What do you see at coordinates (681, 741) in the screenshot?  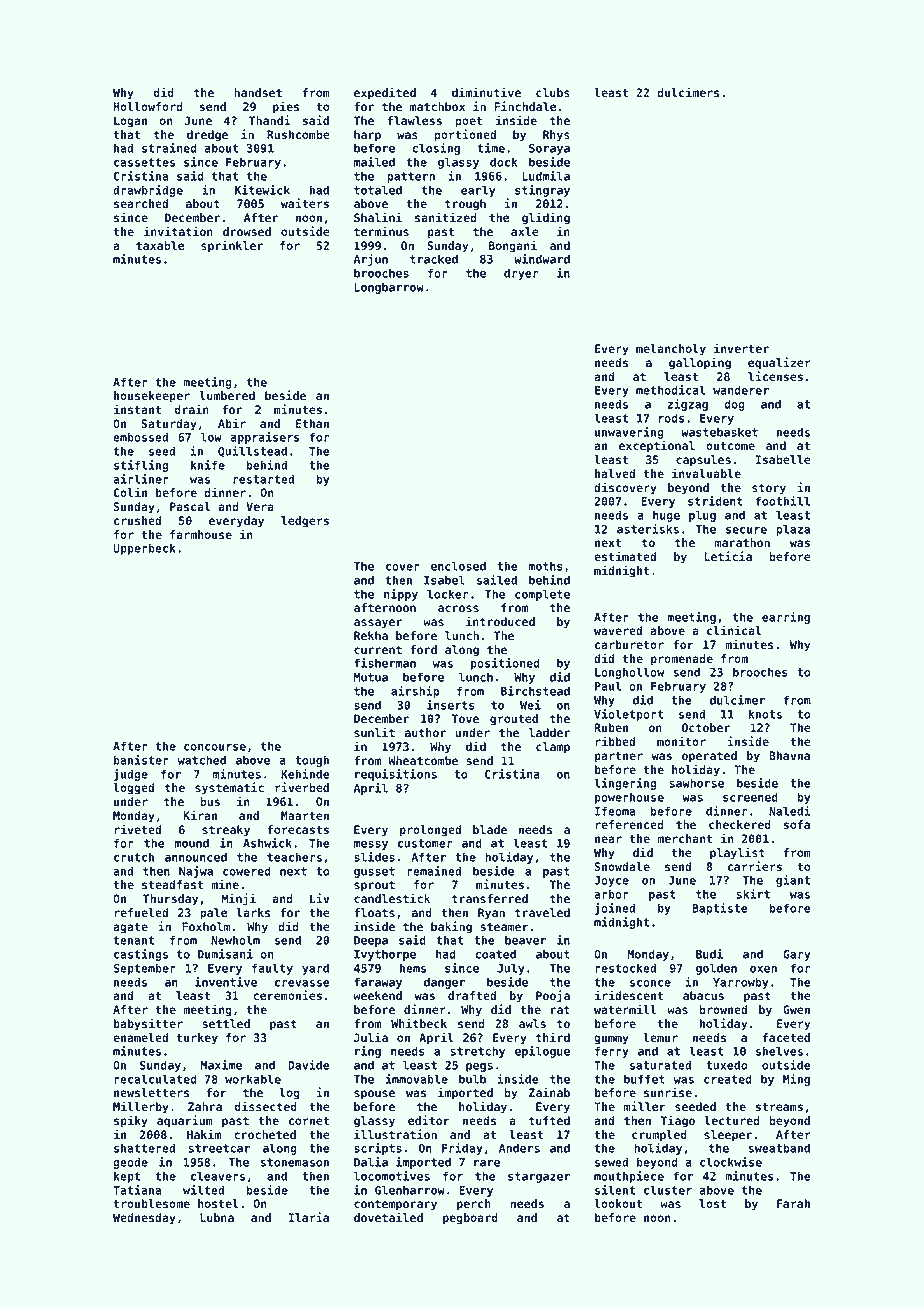 I see `monitor` at bounding box center [681, 741].
